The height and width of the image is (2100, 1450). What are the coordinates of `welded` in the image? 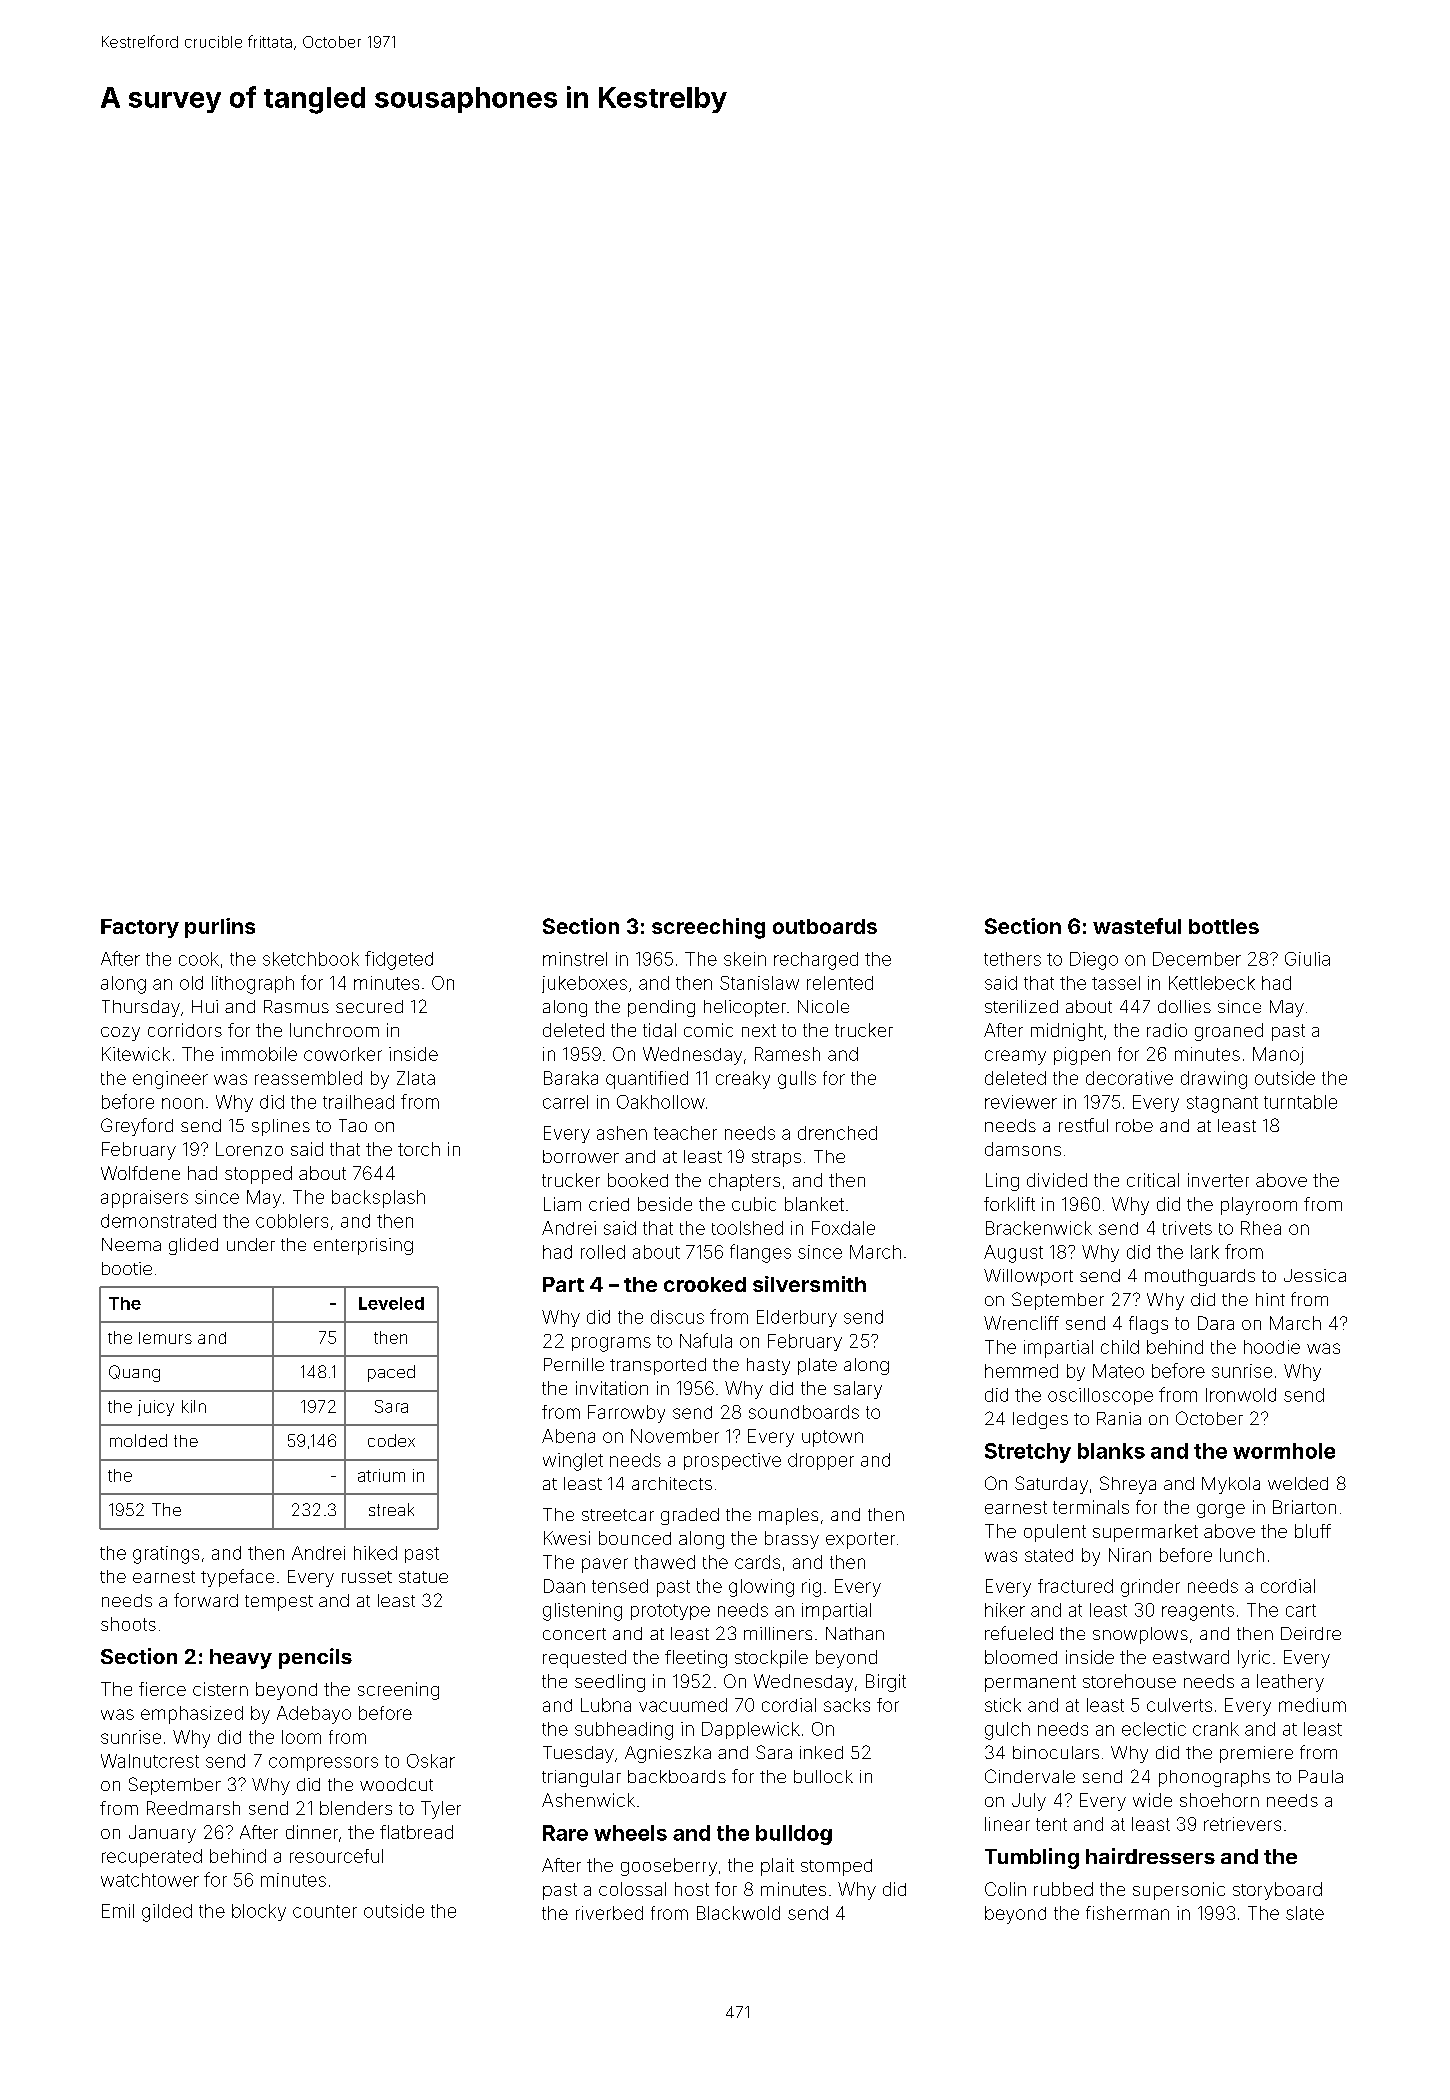 It's located at (1298, 1483).
